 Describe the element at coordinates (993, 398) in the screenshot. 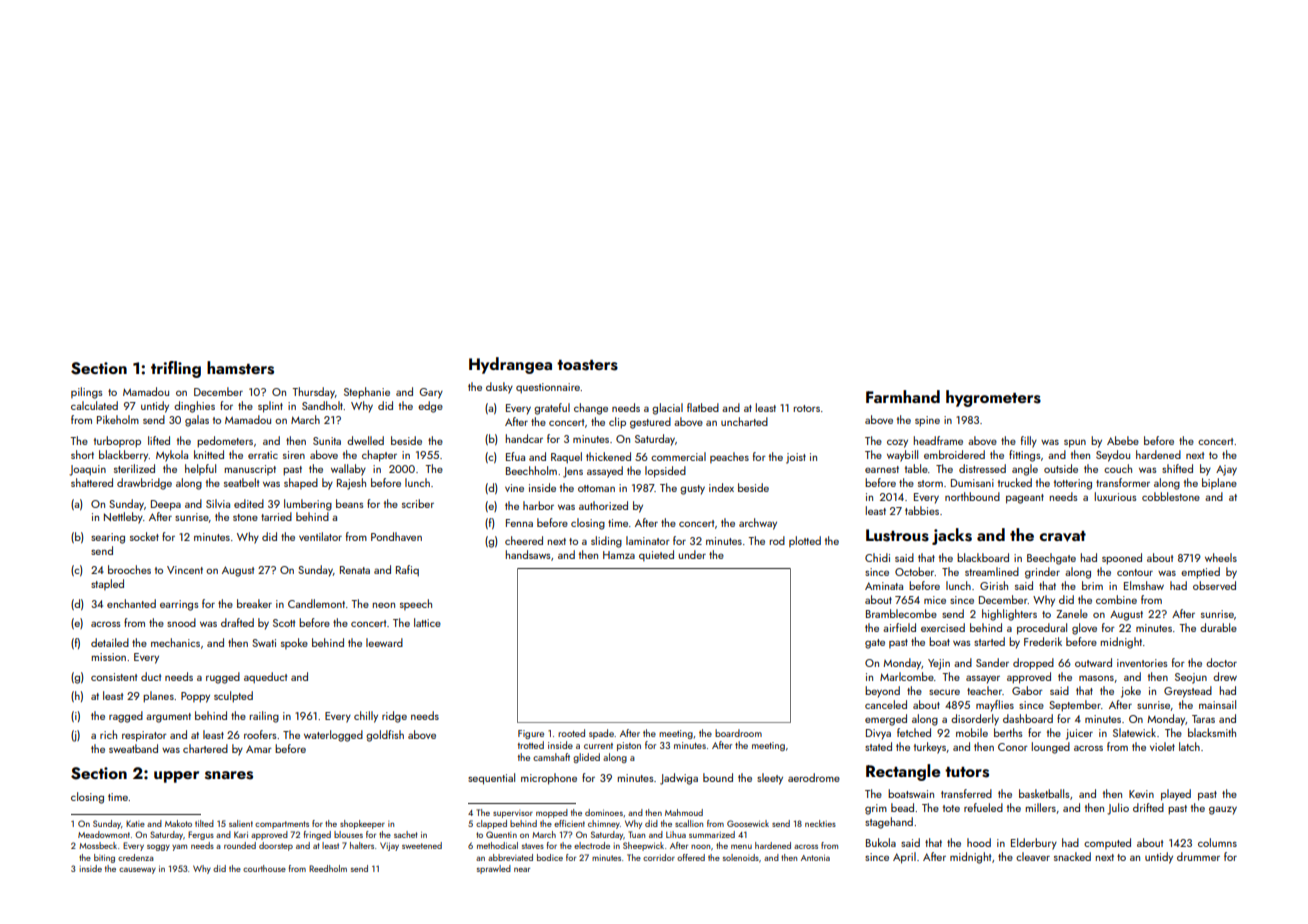

I see `hygrometers` at that location.
